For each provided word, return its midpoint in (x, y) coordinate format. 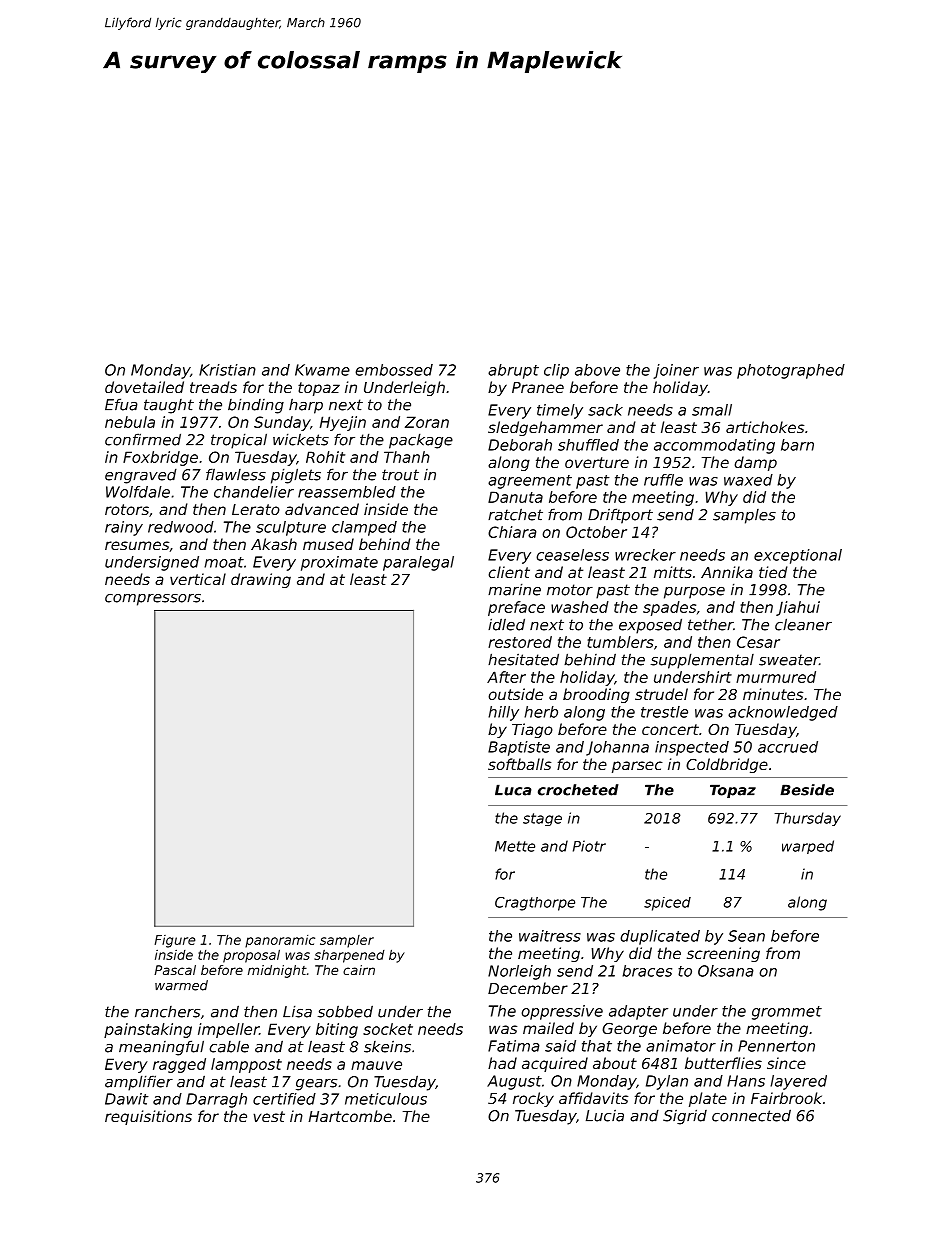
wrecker (645, 555)
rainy (124, 528)
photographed (791, 371)
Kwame (322, 370)
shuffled (588, 445)
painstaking (148, 1030)
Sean (746, 936)
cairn (359, 970)
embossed (394, 370)
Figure (175, 941)
